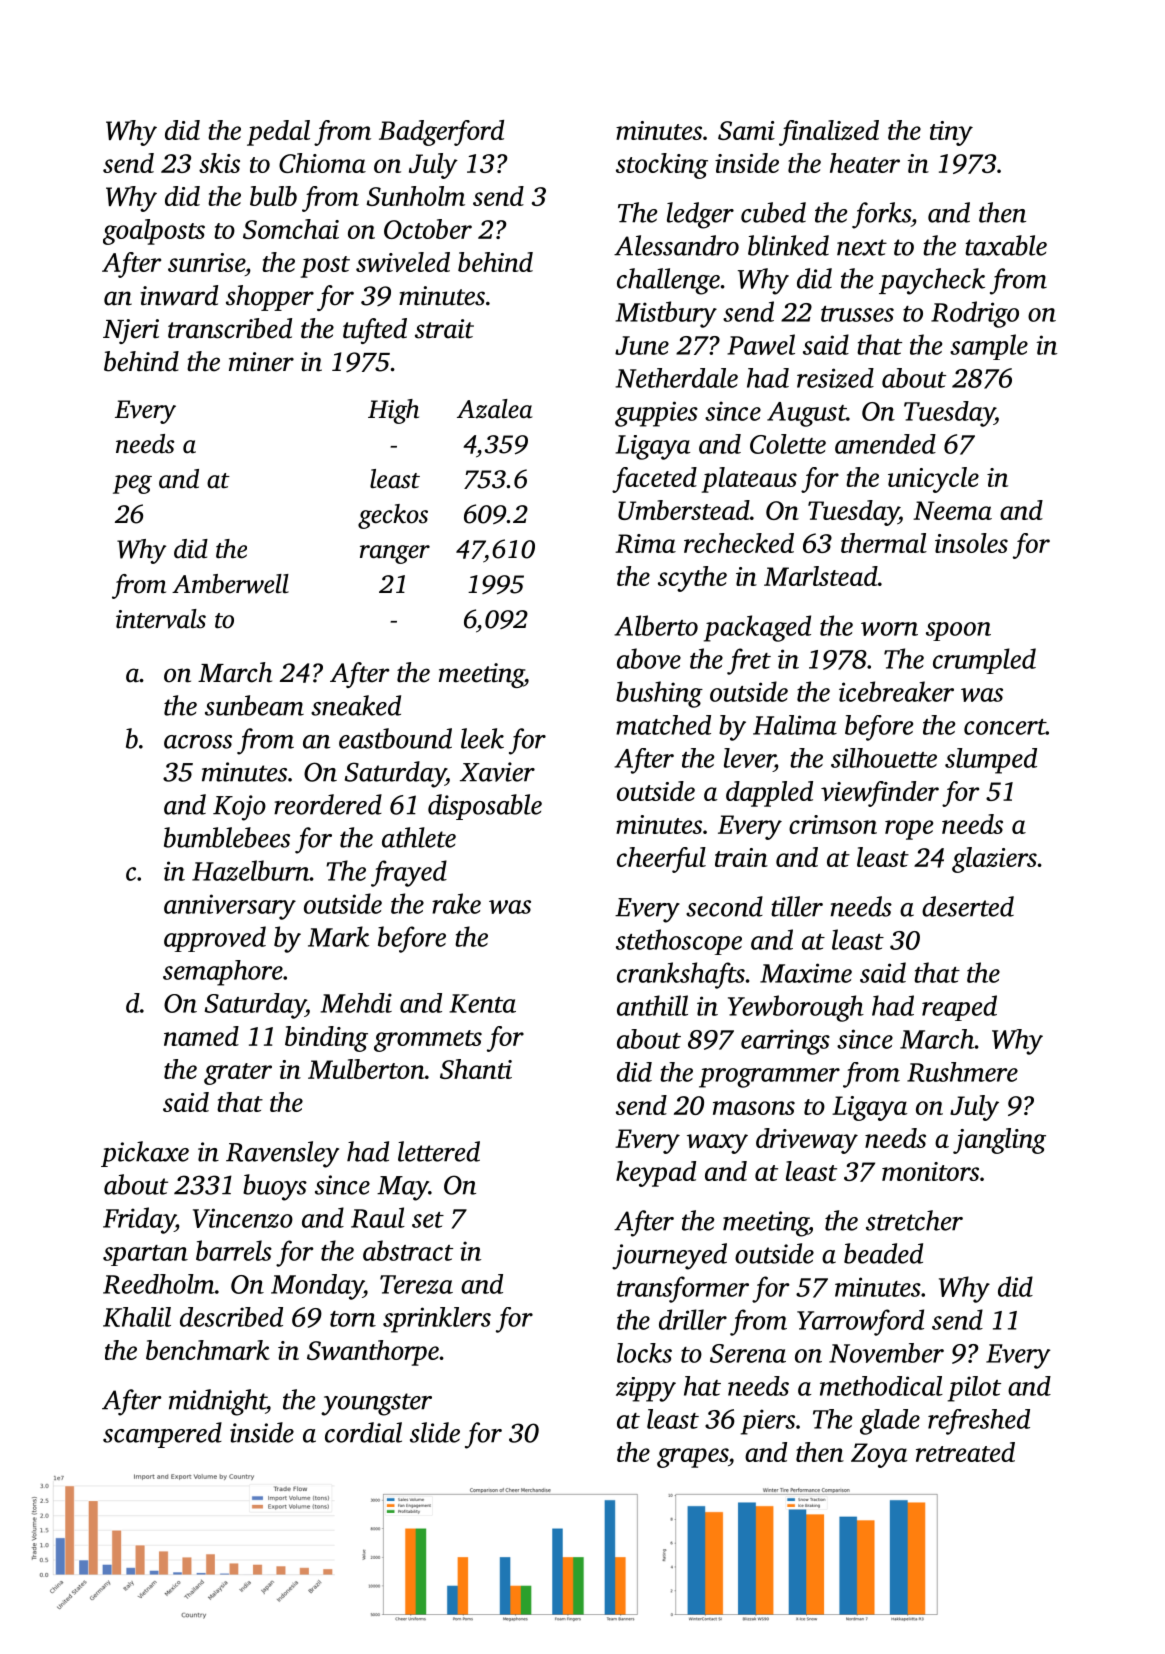  What do you see at coordinates (393, 516) in the screenshot?
I see `geckos` at bounding box center [393, 516].
